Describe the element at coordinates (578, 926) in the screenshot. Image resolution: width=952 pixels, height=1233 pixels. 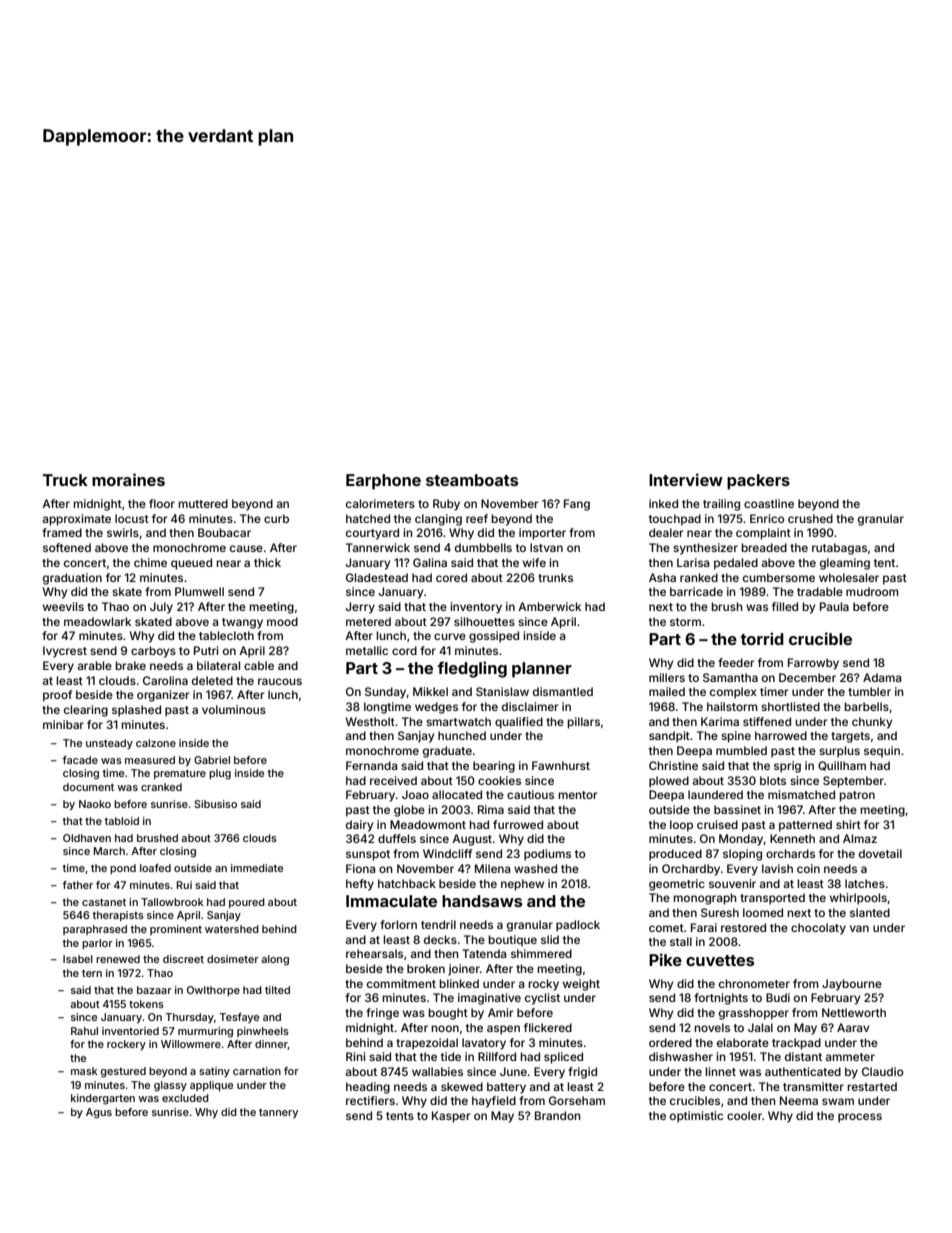
I see `padlock` at that location.
